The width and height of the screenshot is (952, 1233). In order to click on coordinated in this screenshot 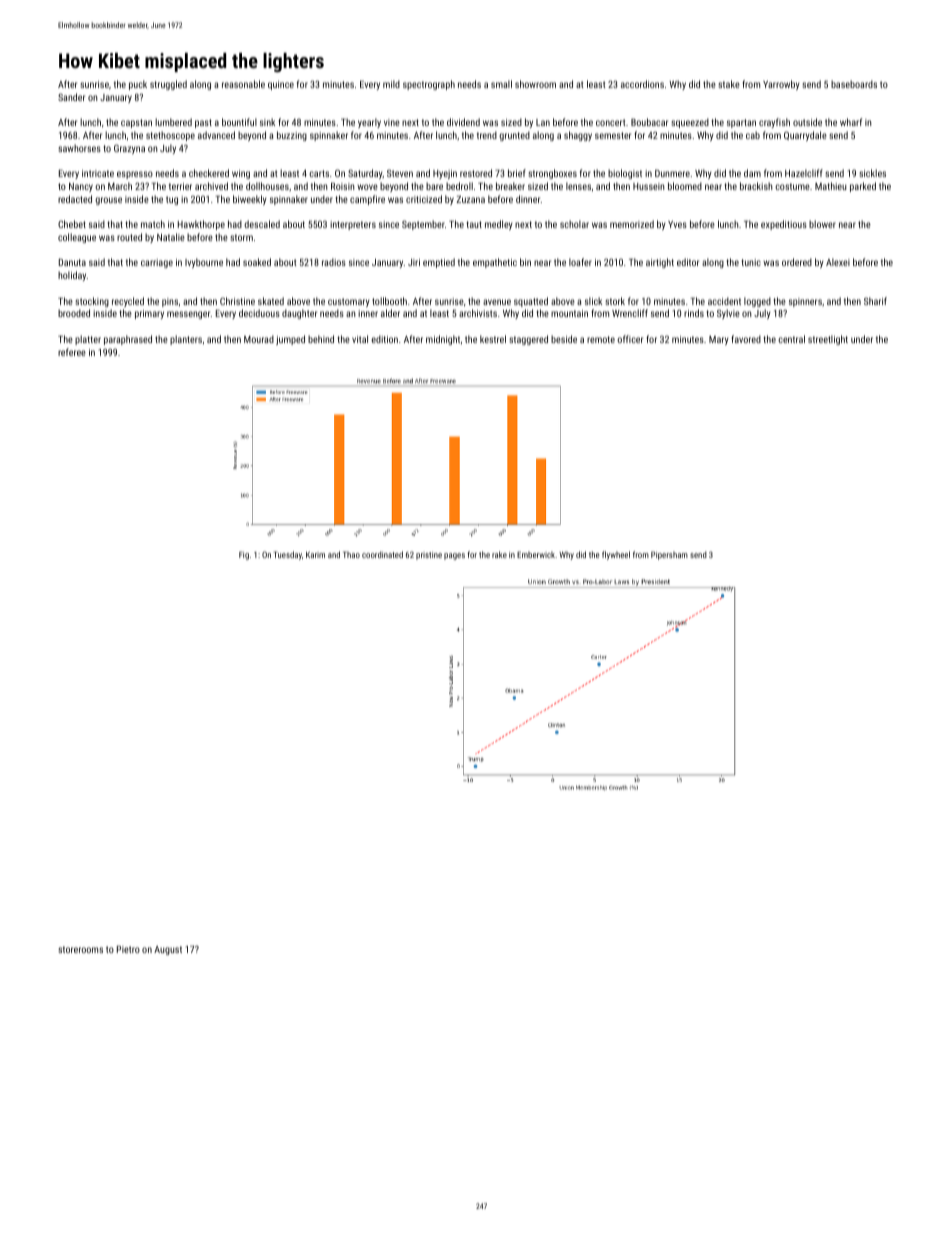, I will do `click(382, 554)`.
